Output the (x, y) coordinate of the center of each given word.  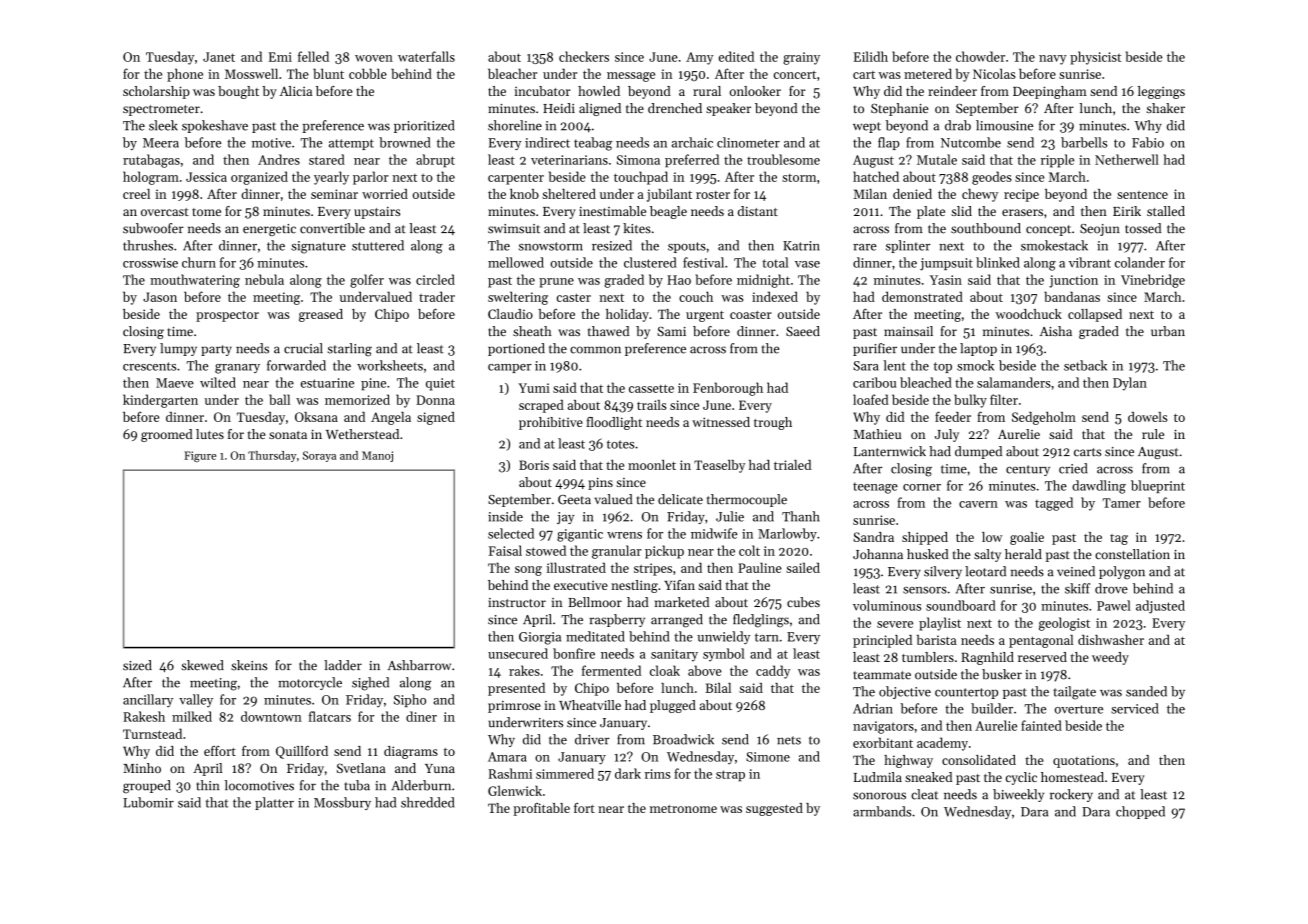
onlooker (755, 91)
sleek (163, 125)
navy (1052, 60)
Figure (200, 456)
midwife (714, 533)
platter (274, 803)
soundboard (961, 605)
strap (730, 776)
